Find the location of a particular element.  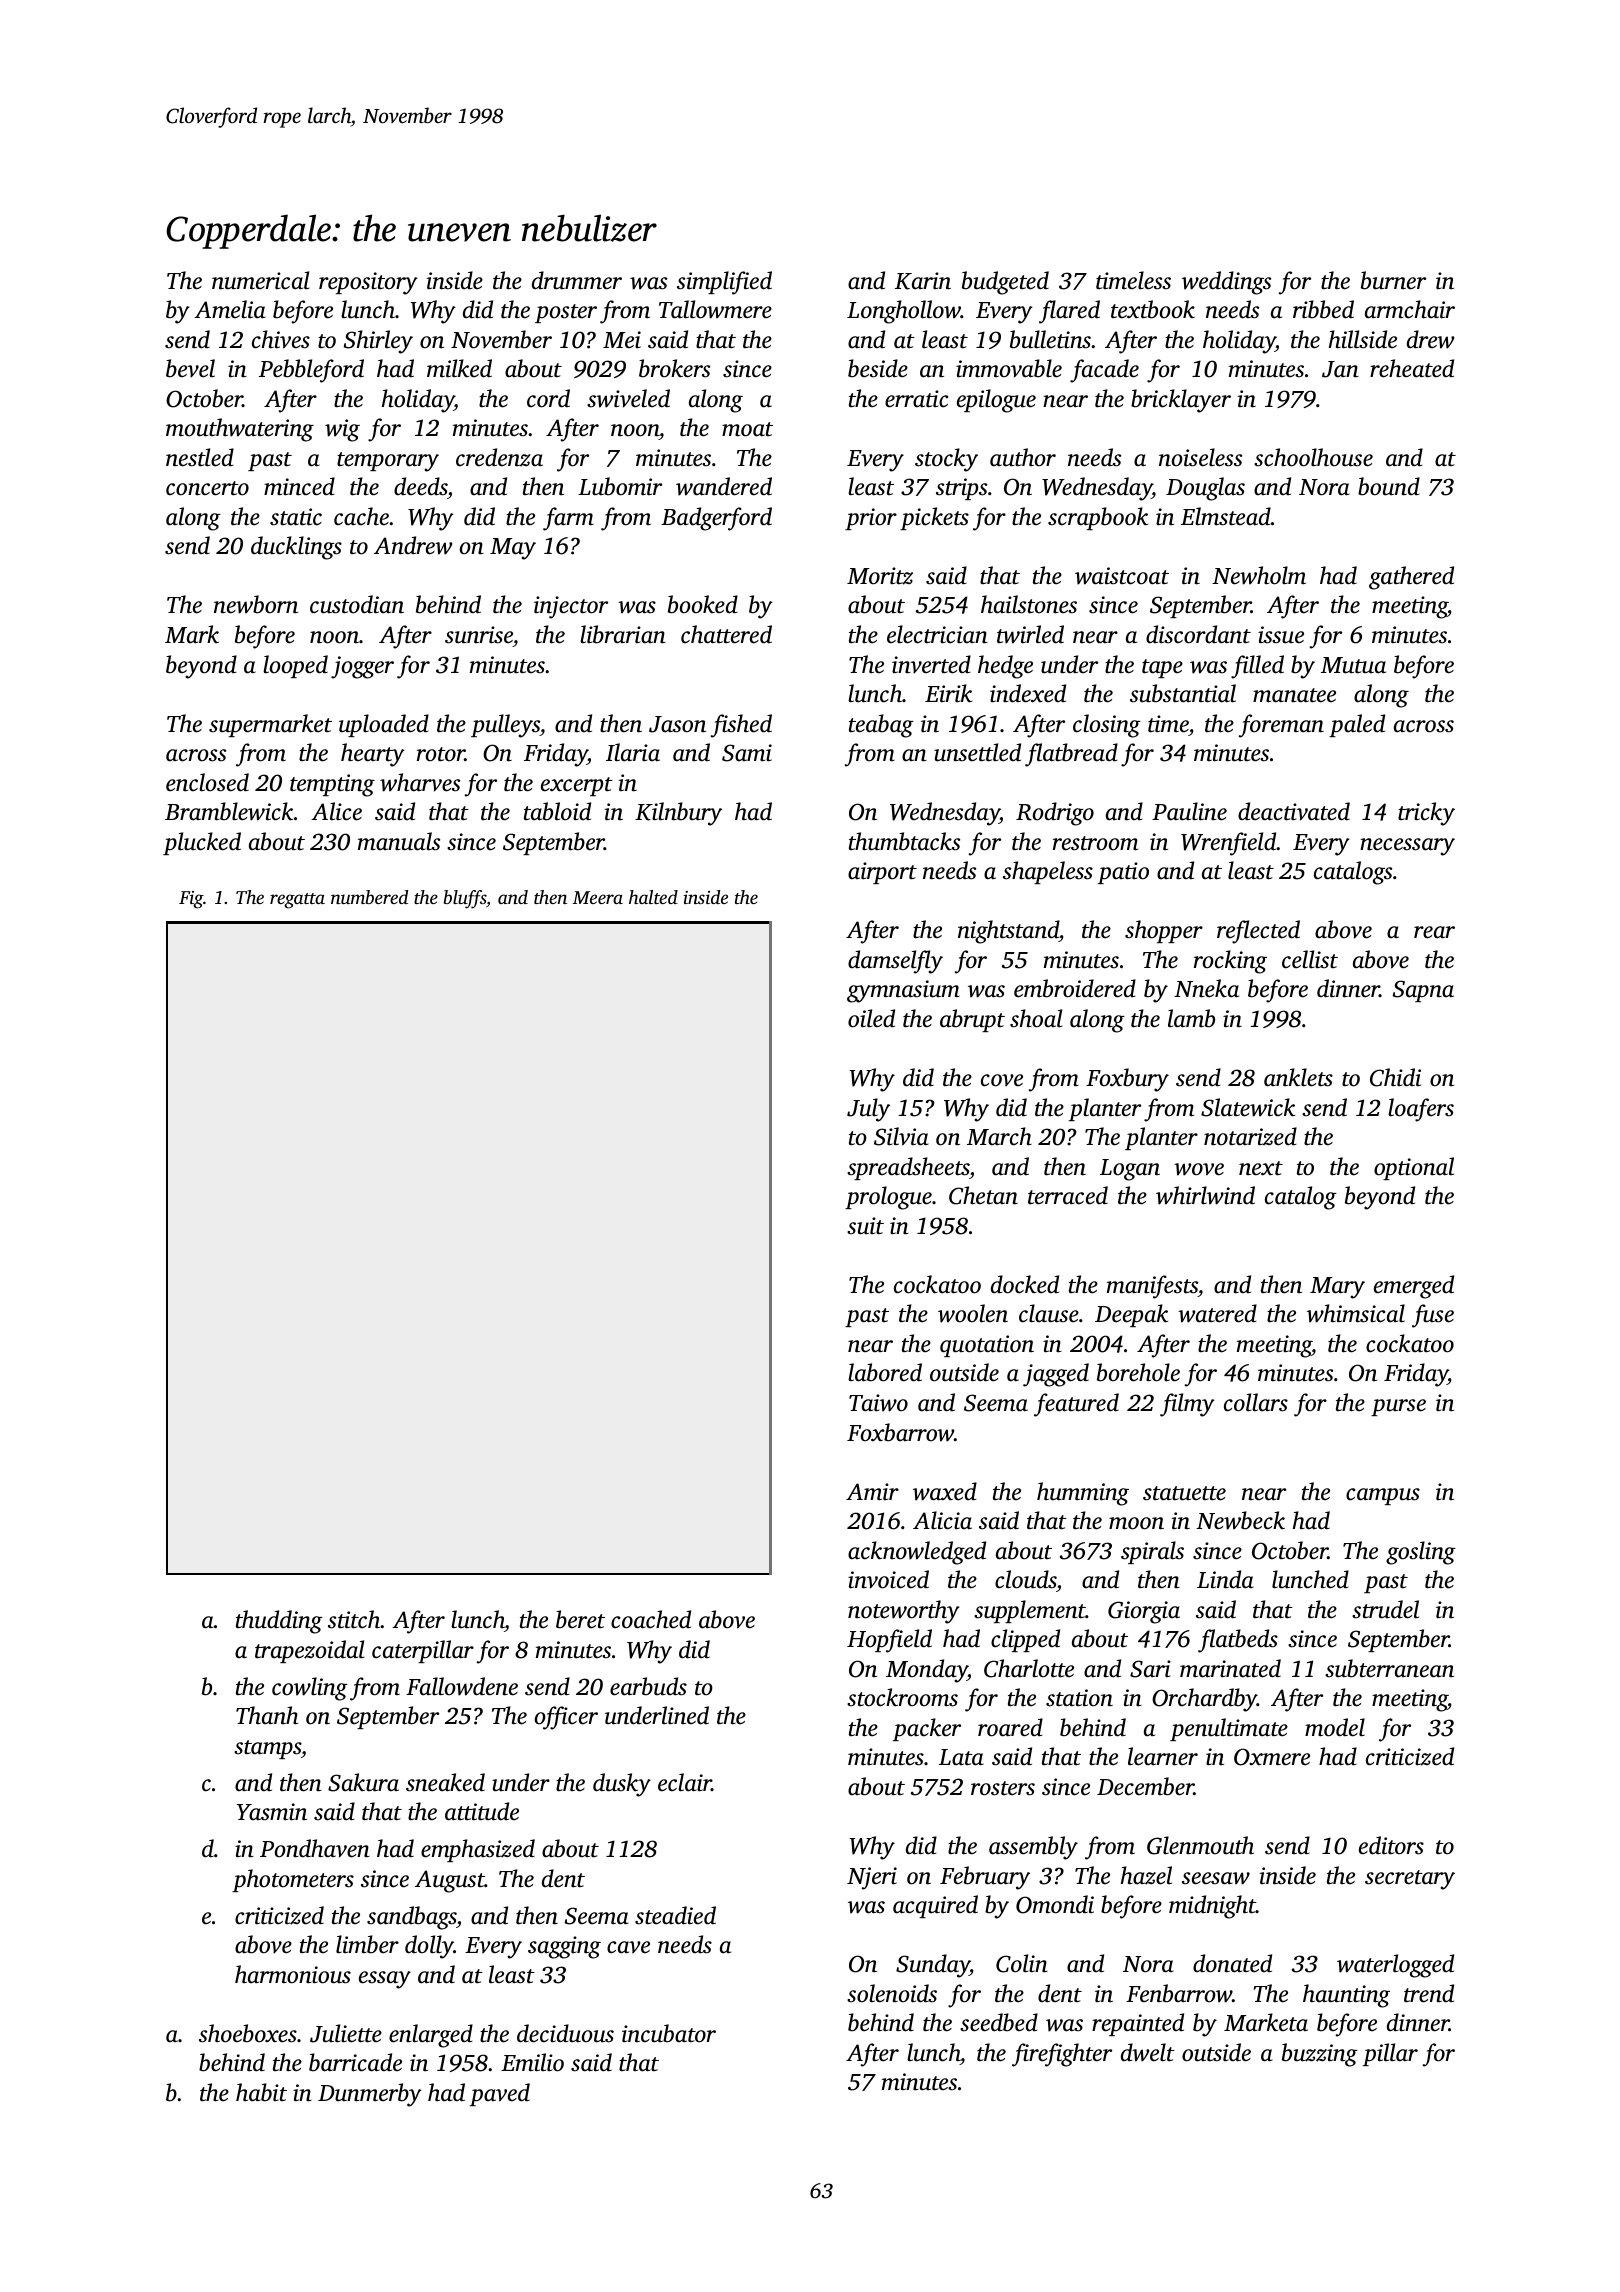

Amelia is located at coordinates (230, 309).
